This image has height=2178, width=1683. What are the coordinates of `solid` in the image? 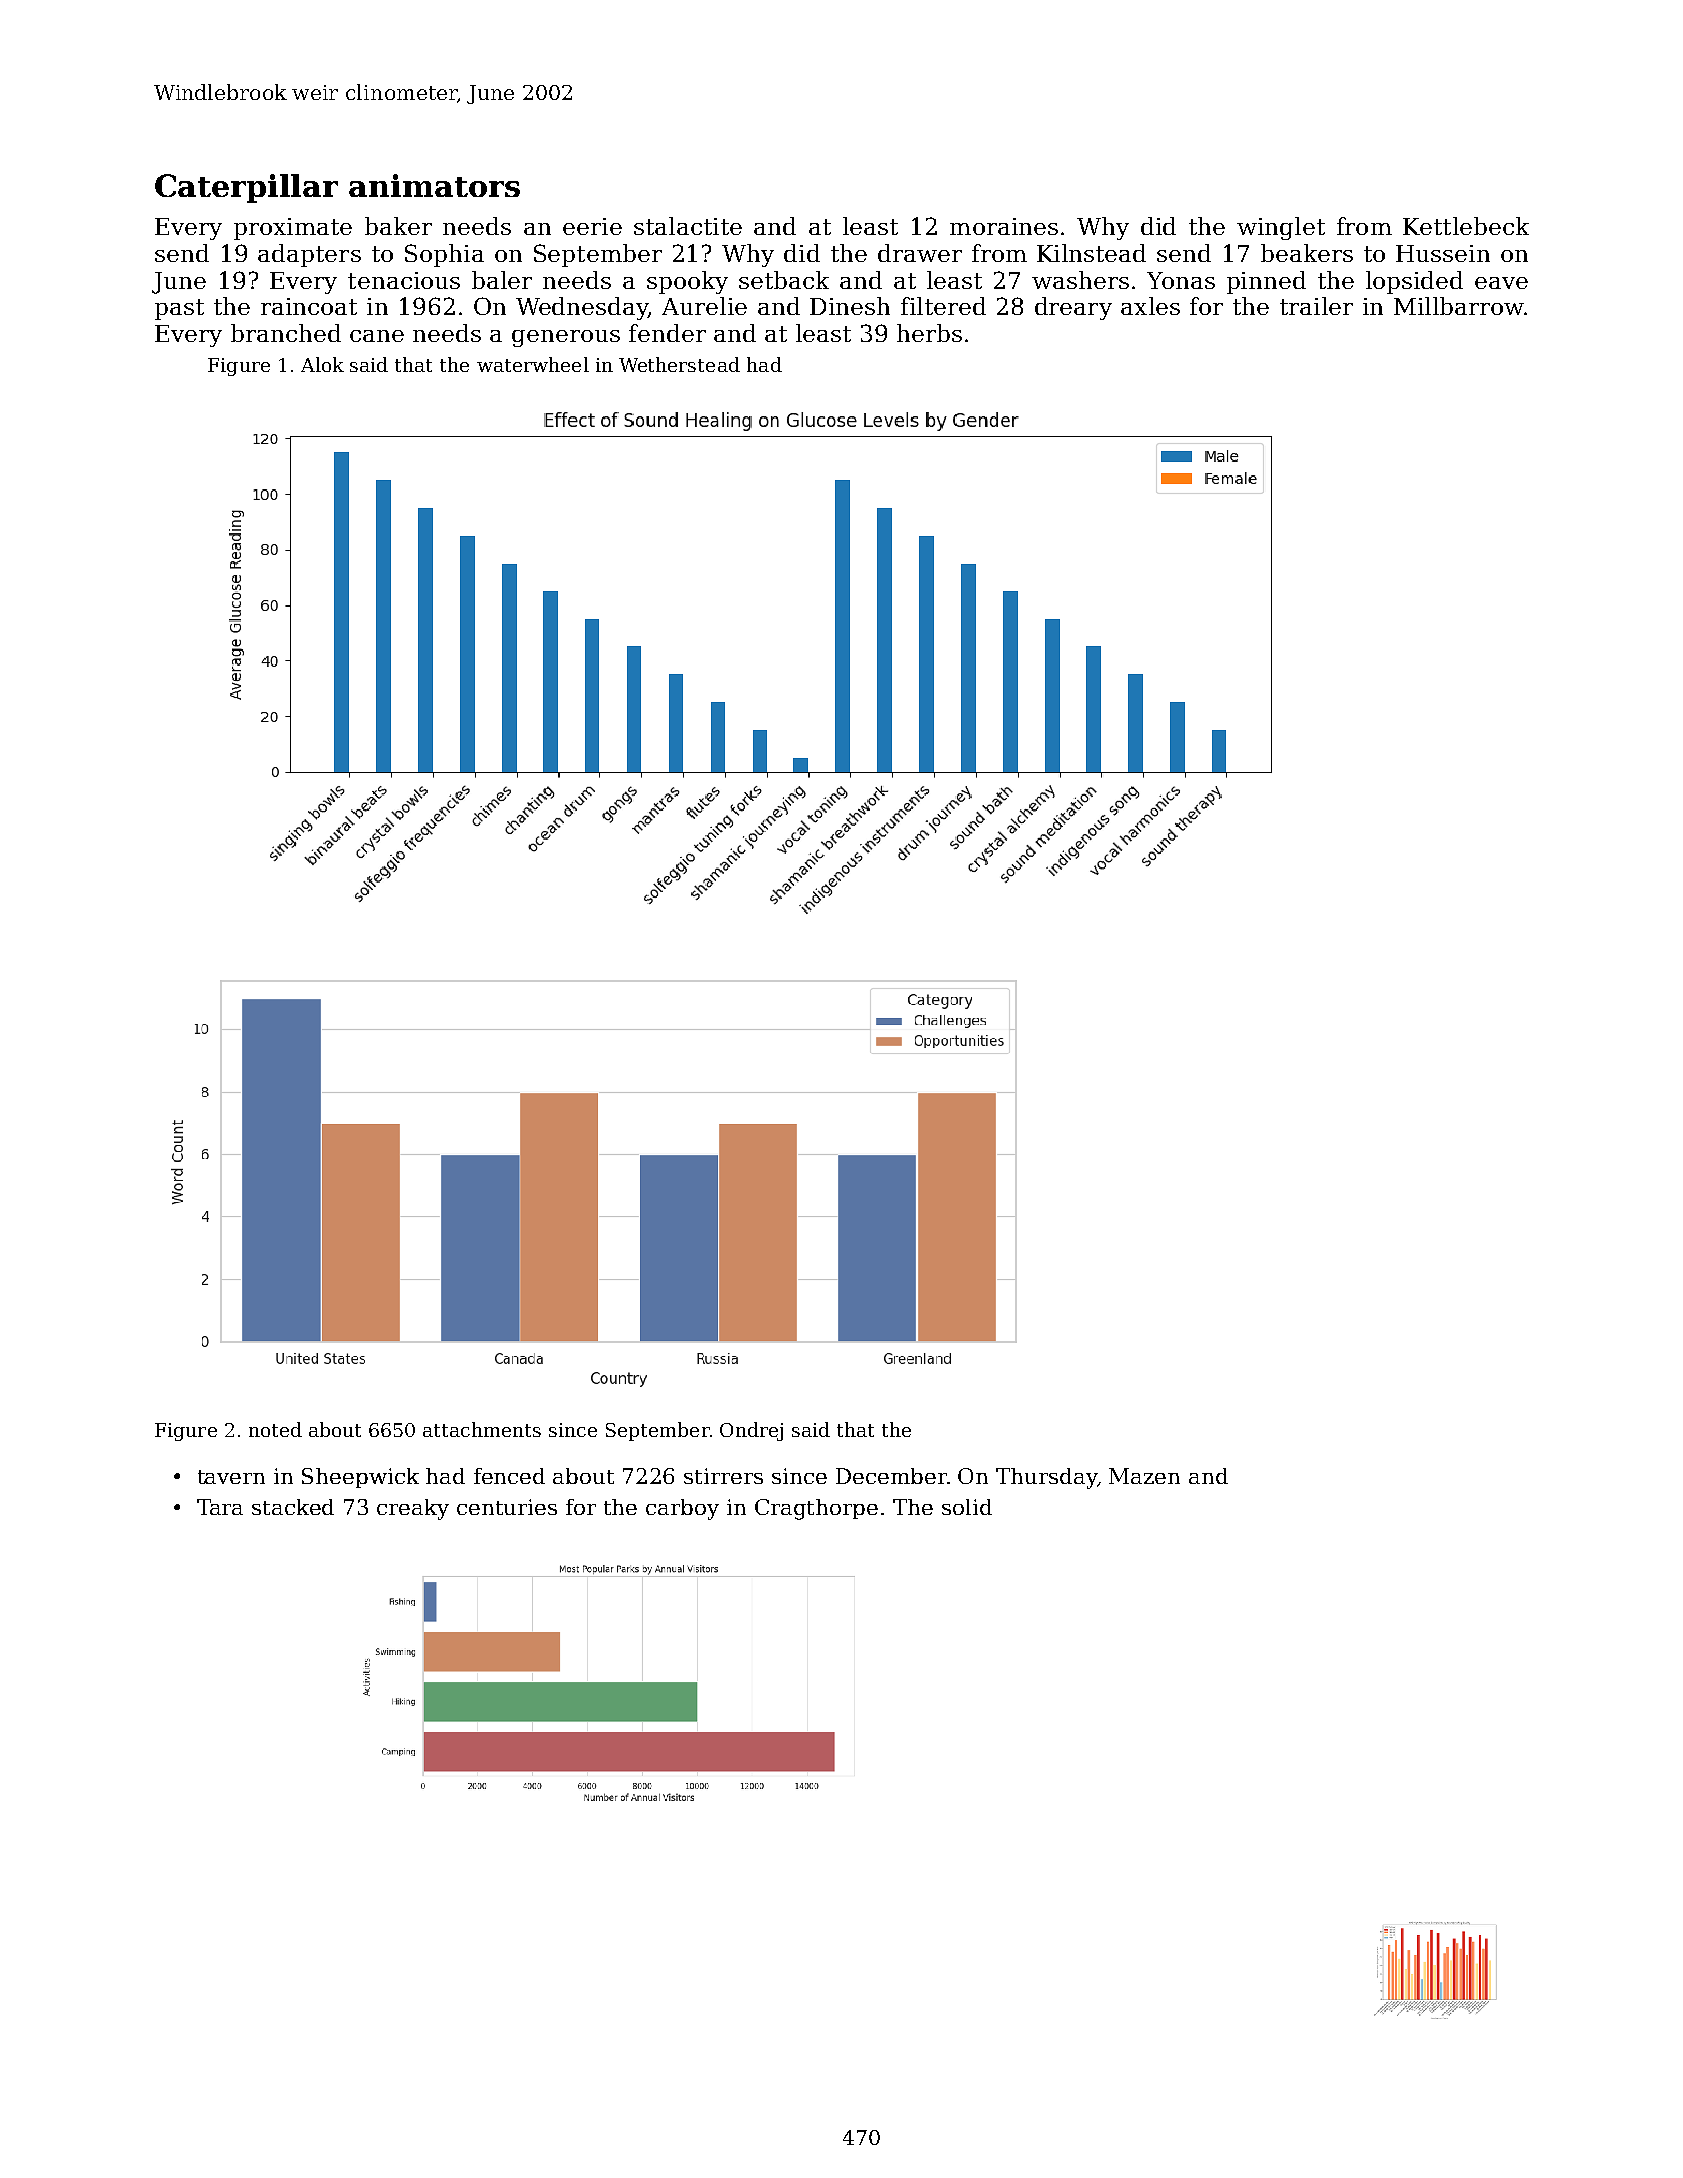 It's located at (967, 1507).
